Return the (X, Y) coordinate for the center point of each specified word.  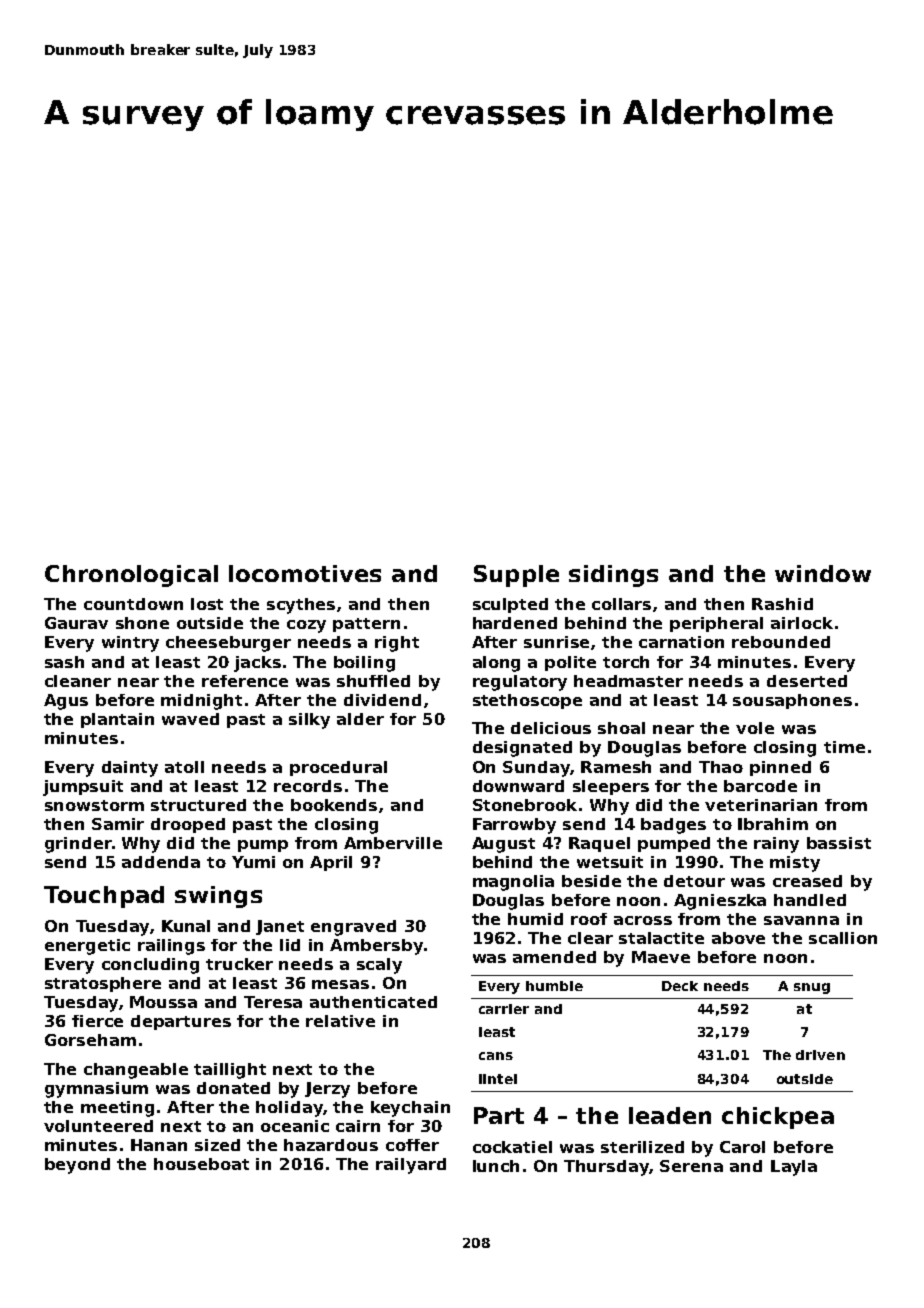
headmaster (628, 681)
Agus (66, 702)
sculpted (510, 605)
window (823, 573)
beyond (77, 1166)
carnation (681, 642)
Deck (680, 986)
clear (590, 938)
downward (518, 786)
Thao (721, 767)
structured (198, 805)
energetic (87, 947)
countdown (133, 604)
